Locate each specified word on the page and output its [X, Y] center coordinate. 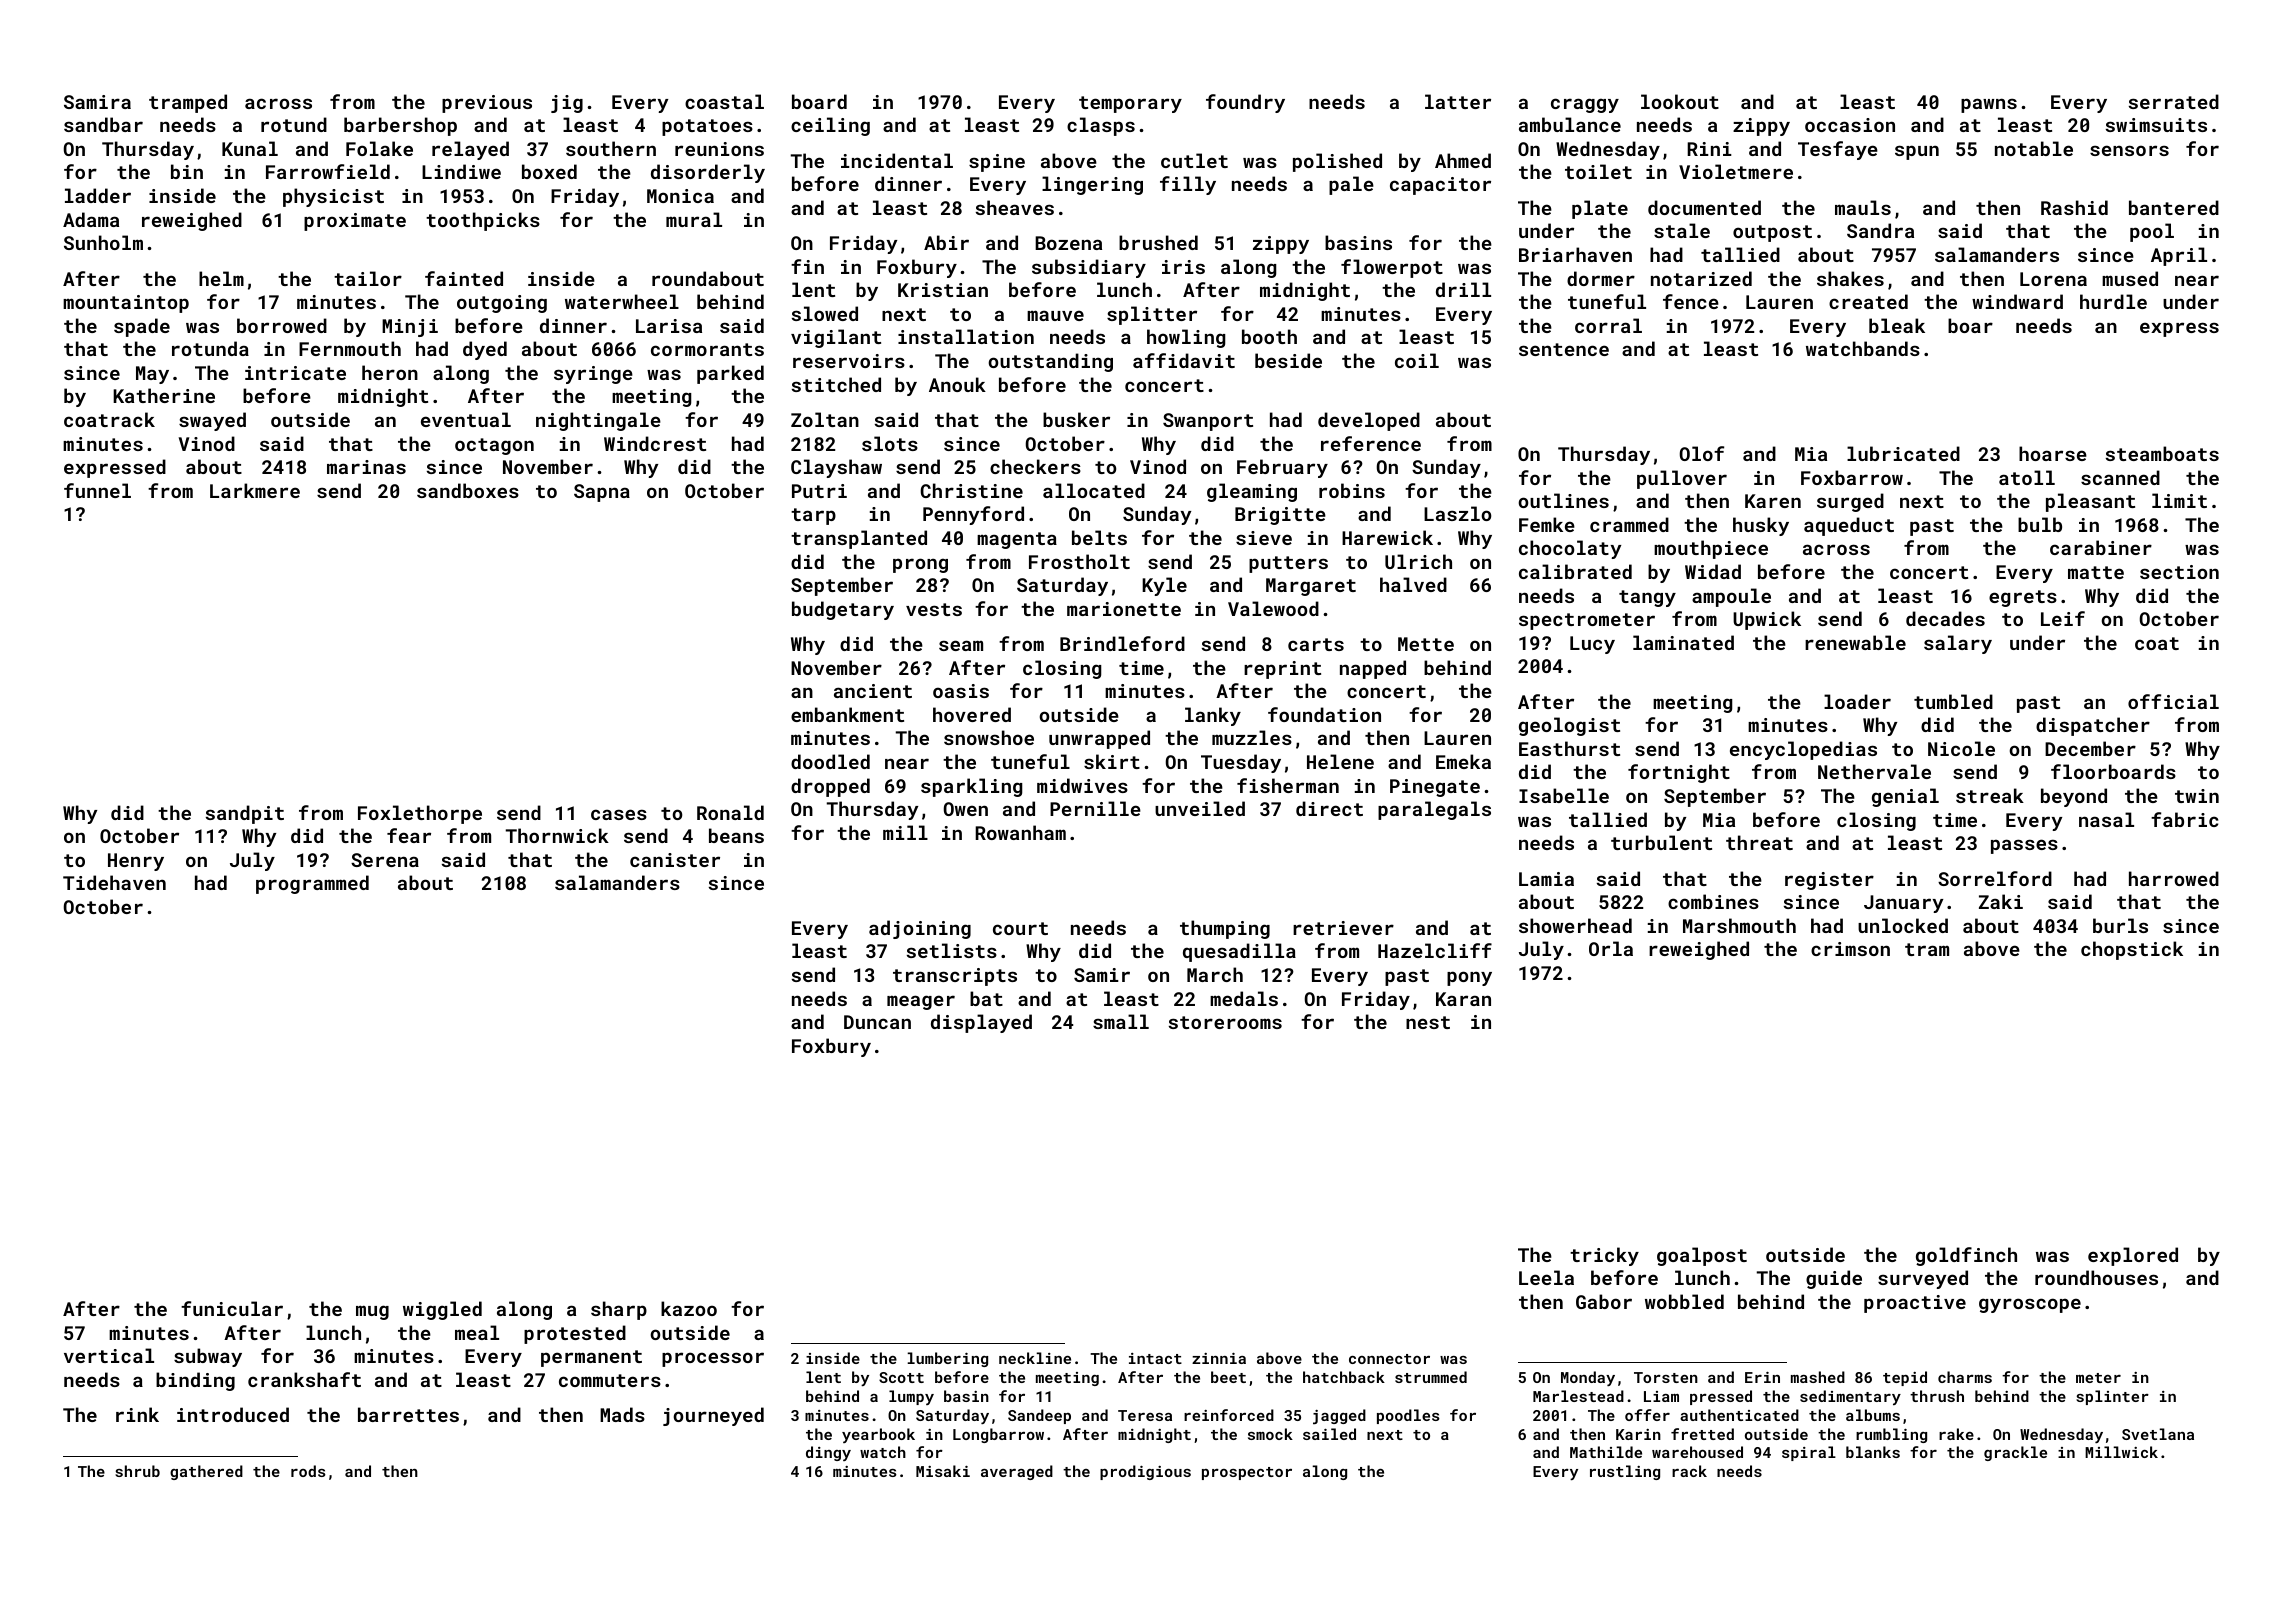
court [1020, 928]
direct [1329, 808]
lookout [1680, 101]
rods [308, 1471]
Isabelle [1564, 795]
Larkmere [255, 490]
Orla [1611, 948]
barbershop [400, 126]
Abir [946, 242]
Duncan [877, 1022]
